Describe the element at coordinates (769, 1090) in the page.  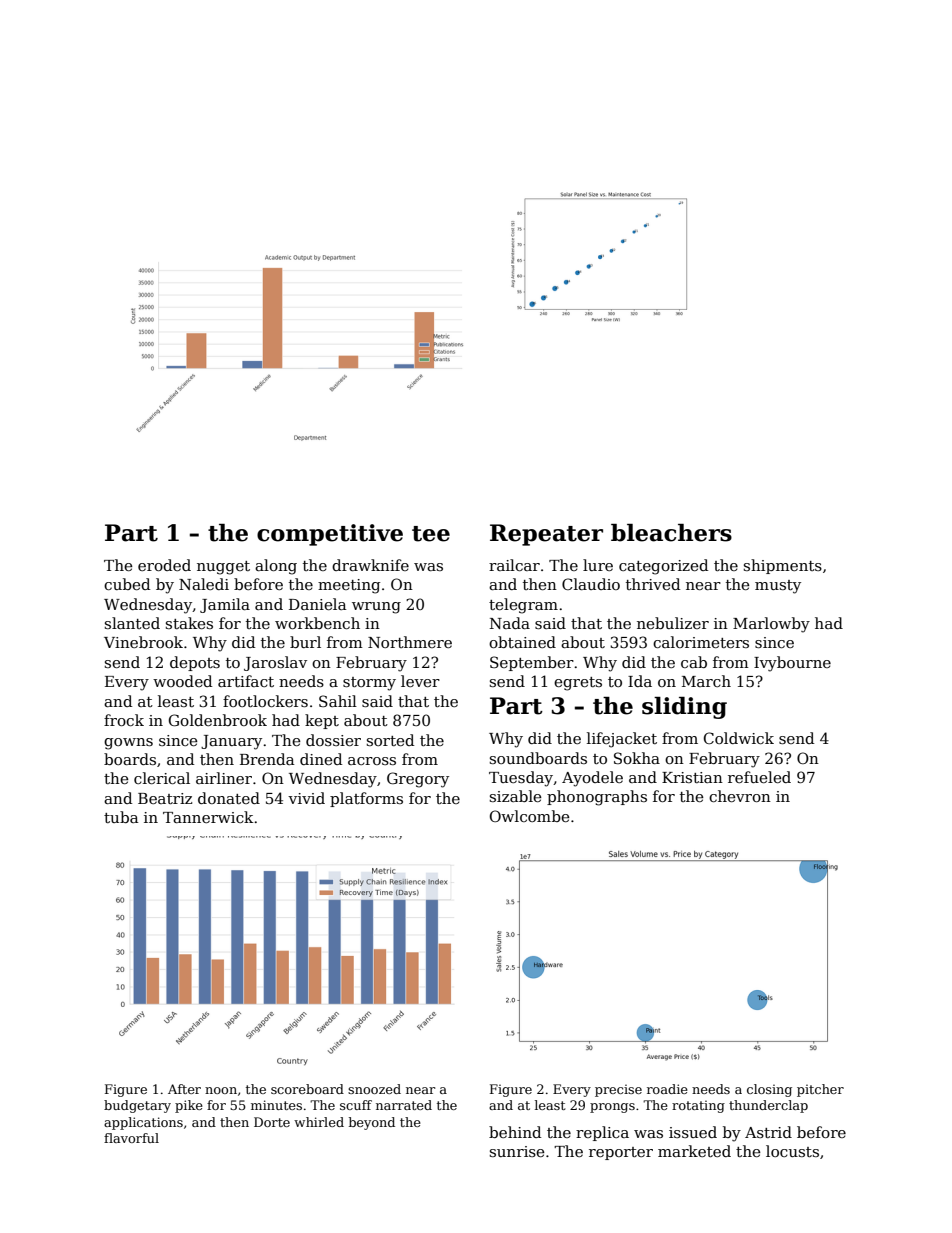
I see `closing` at that location.
